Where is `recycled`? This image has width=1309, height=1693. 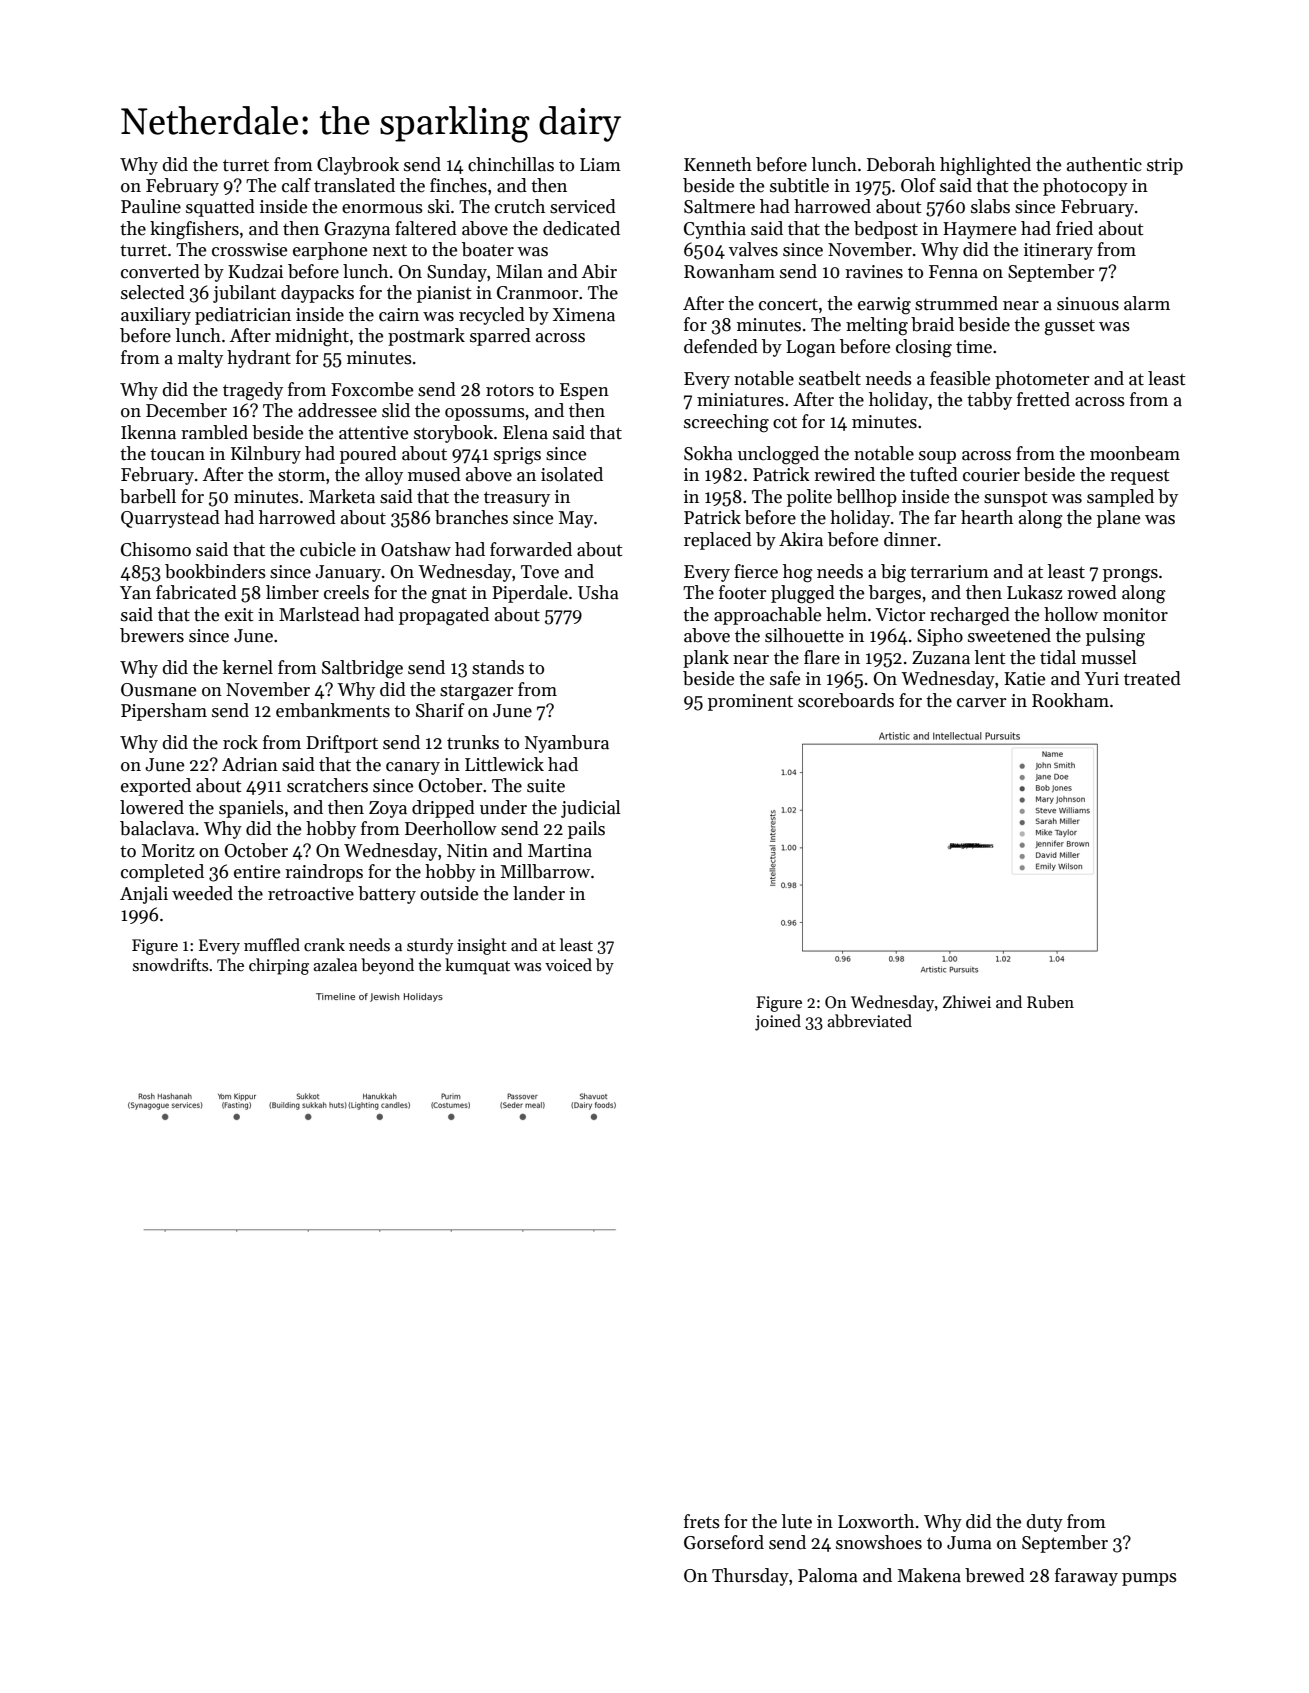 recycled is located at coordinates (492, 316).
